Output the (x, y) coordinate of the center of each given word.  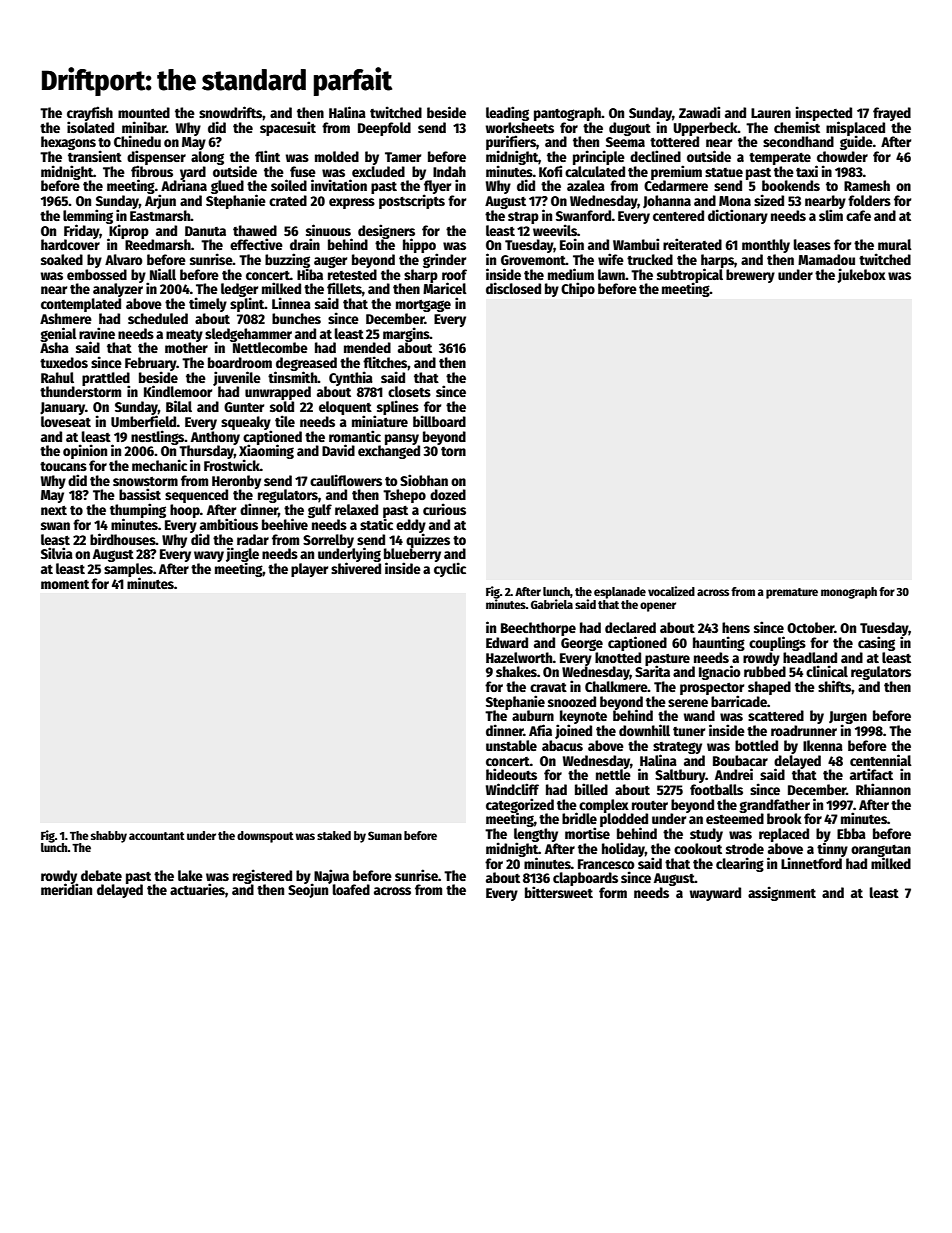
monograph (849, 593)
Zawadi (699, 112)
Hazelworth (519, 657)
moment (65, 584)
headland (810, 657)
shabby (109, 837)
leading (507, 113)
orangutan (881, 851)
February (151, 364)
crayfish (90, 113)
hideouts (511, 774)
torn (453, 451)
